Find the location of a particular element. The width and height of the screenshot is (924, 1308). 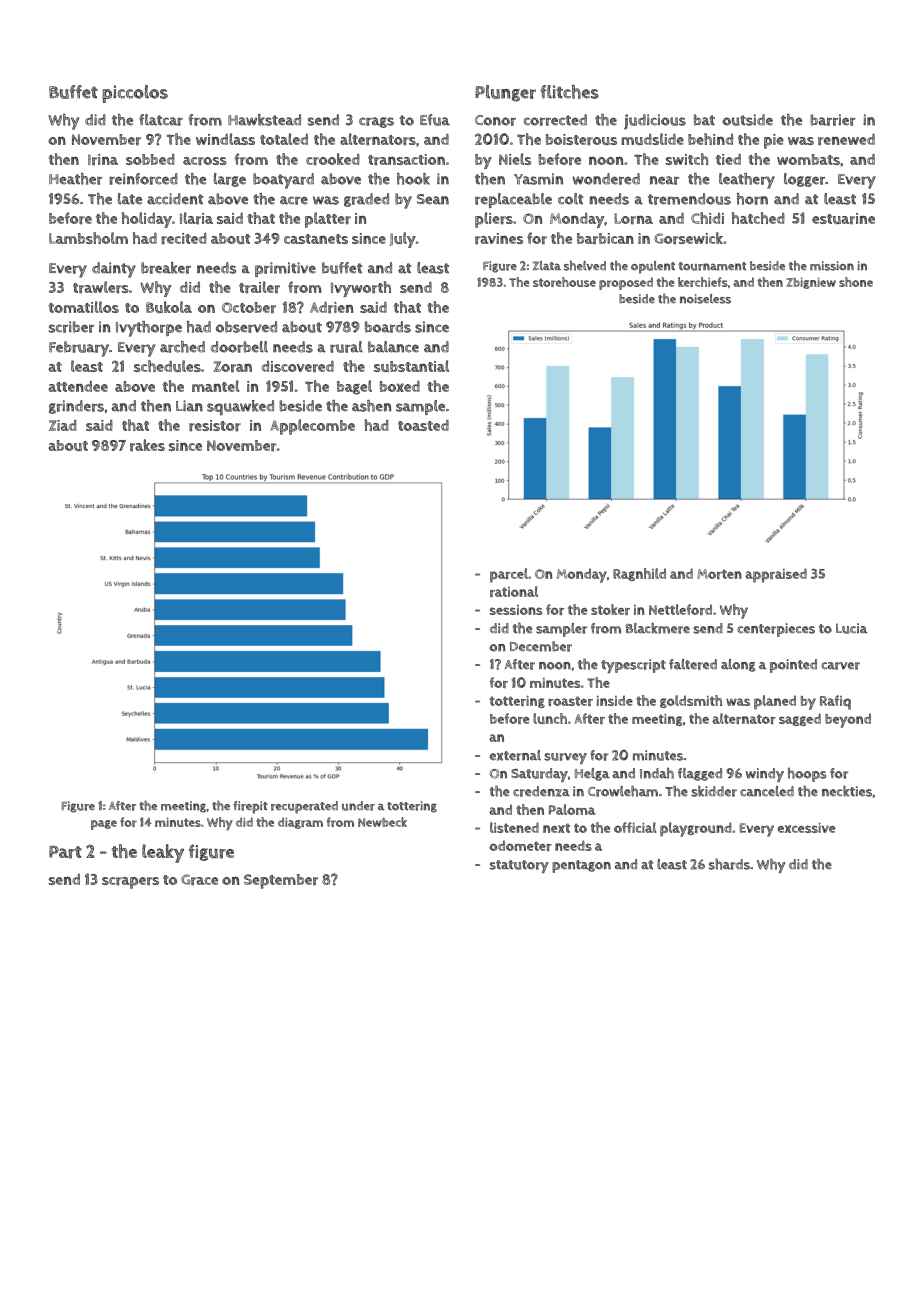

kerchiefs is located at coordinates (703, 282).
